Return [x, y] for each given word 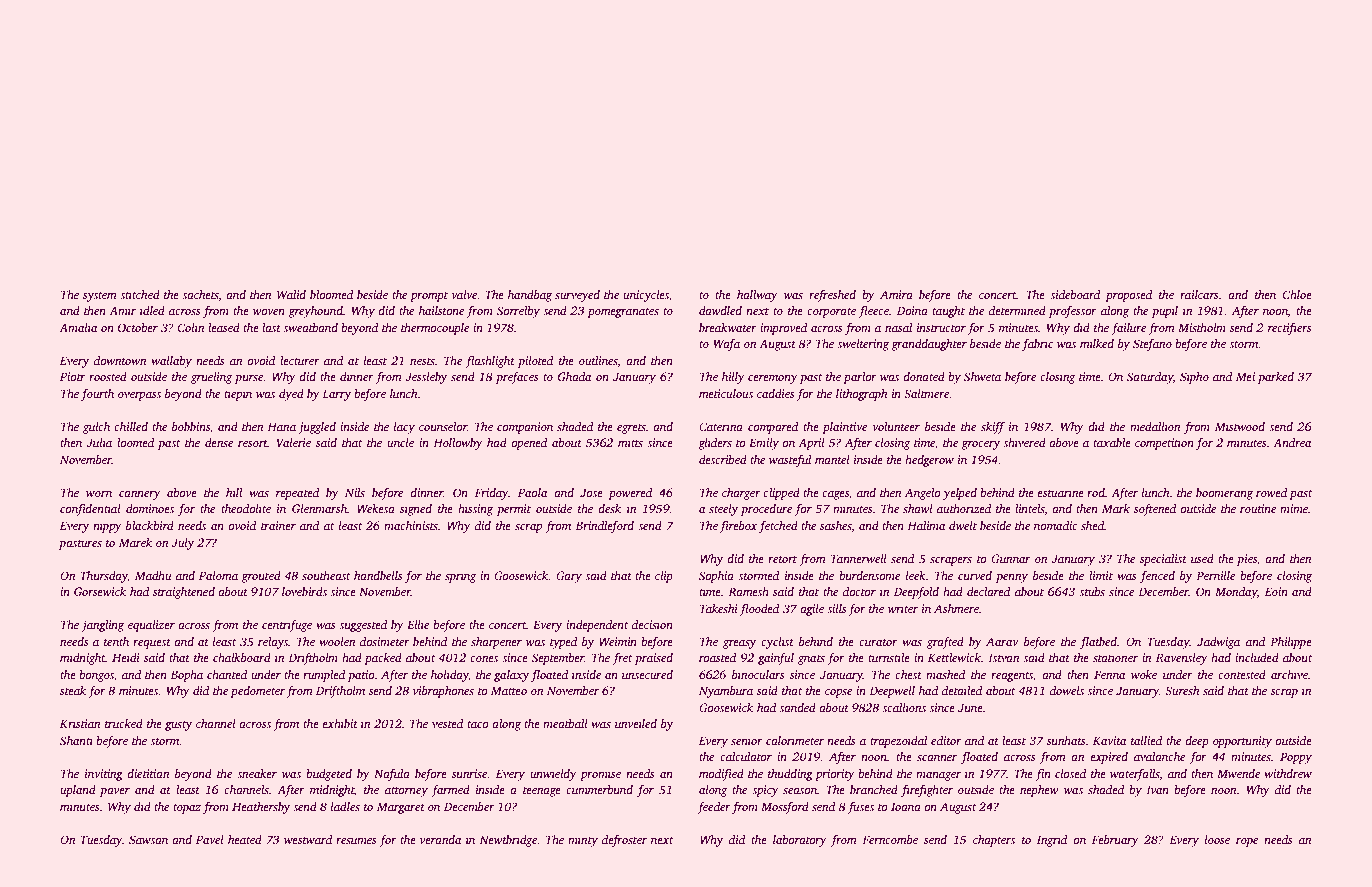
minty [583, 841]
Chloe [1297, 294]
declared [988, 591]
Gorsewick [100, 591]
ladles [345, 806]
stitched [140, 294]
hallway [757, 296]
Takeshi [719, 608]
